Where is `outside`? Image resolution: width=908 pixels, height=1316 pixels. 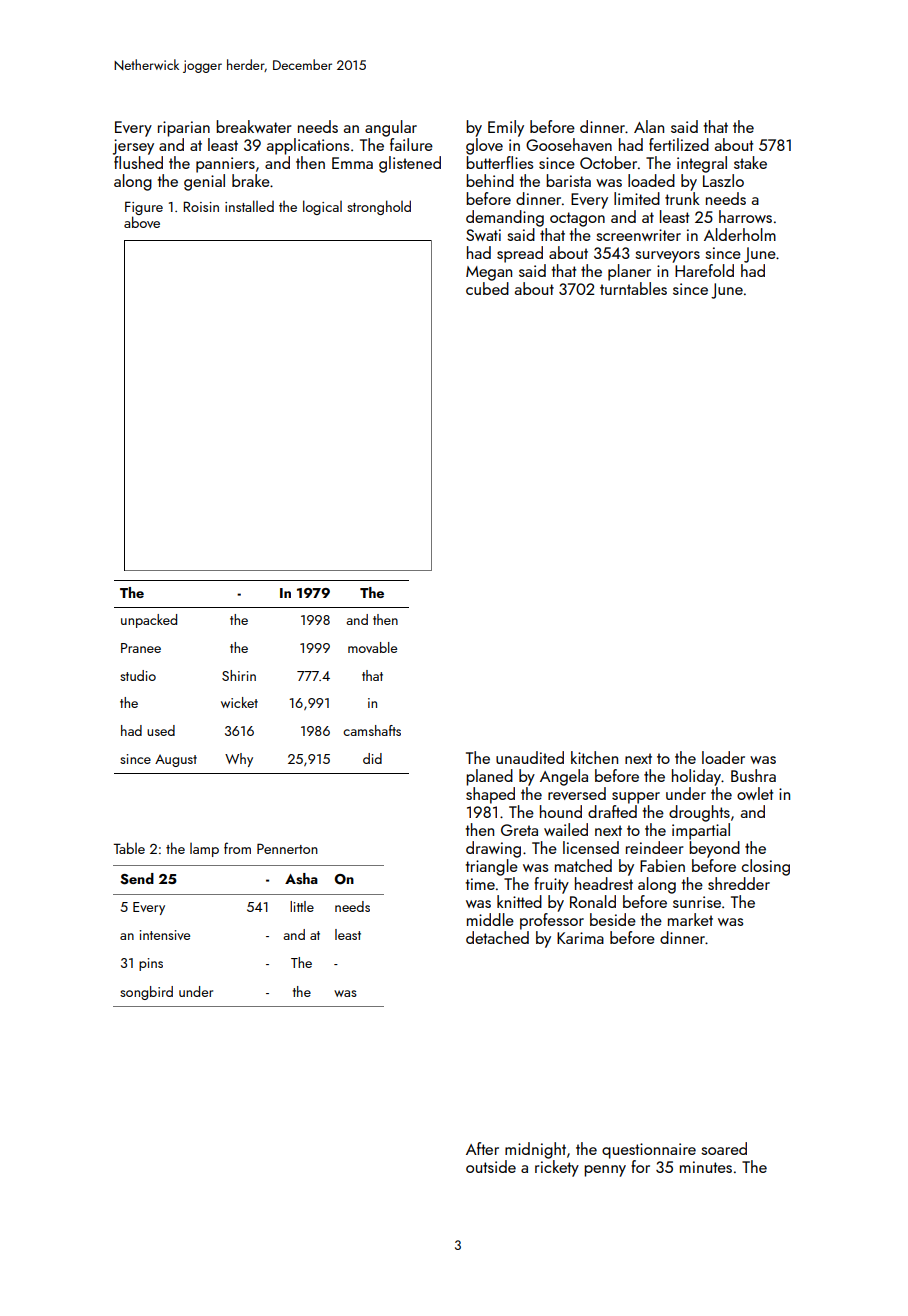 outside is located at coordinates (491, 1166).
